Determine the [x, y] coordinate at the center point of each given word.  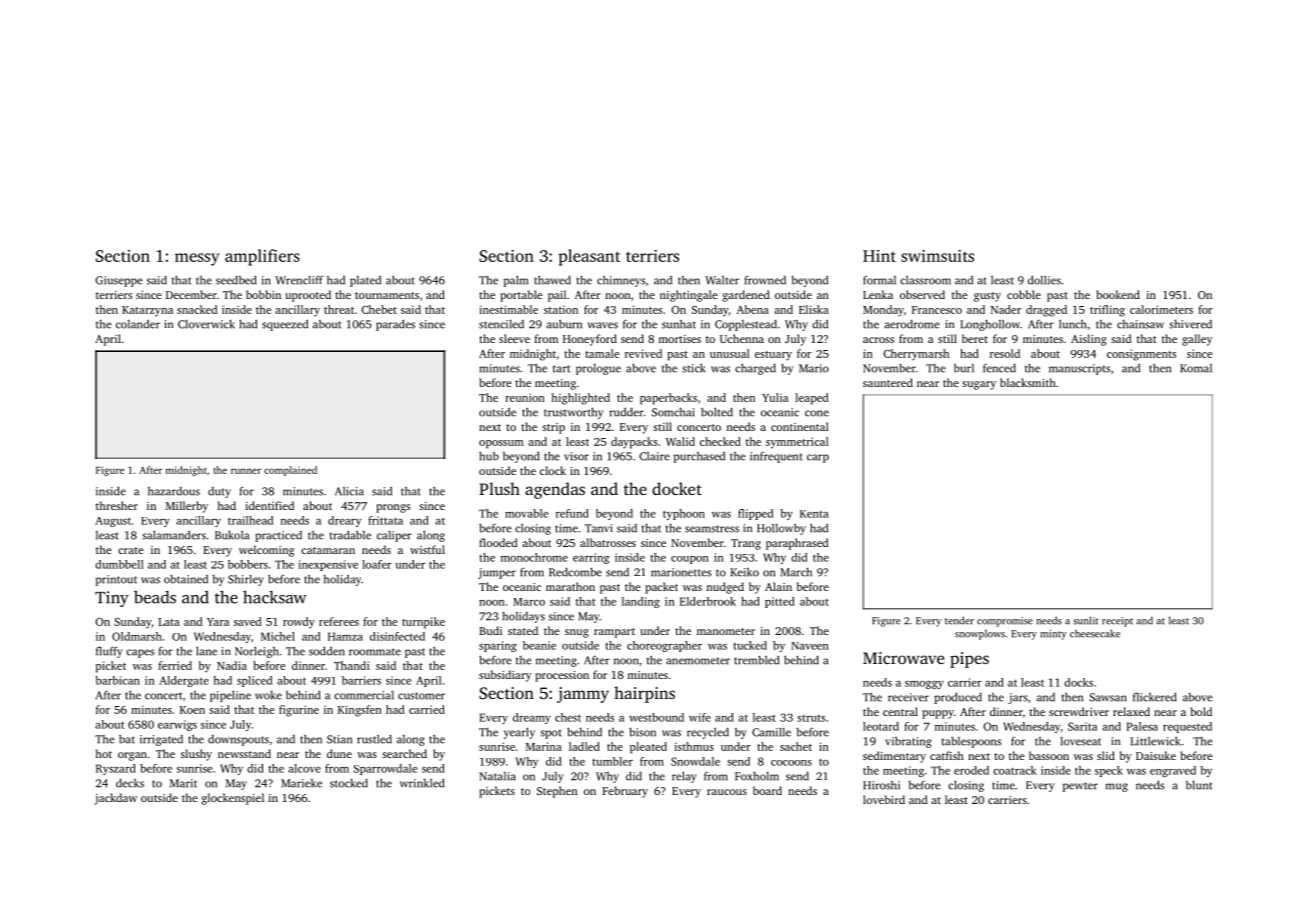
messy [197, 259]
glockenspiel [233, 799]
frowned [765, 280]
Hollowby [781, 529]
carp [818, 458]
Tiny [112, 599]
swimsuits [937, 256]
